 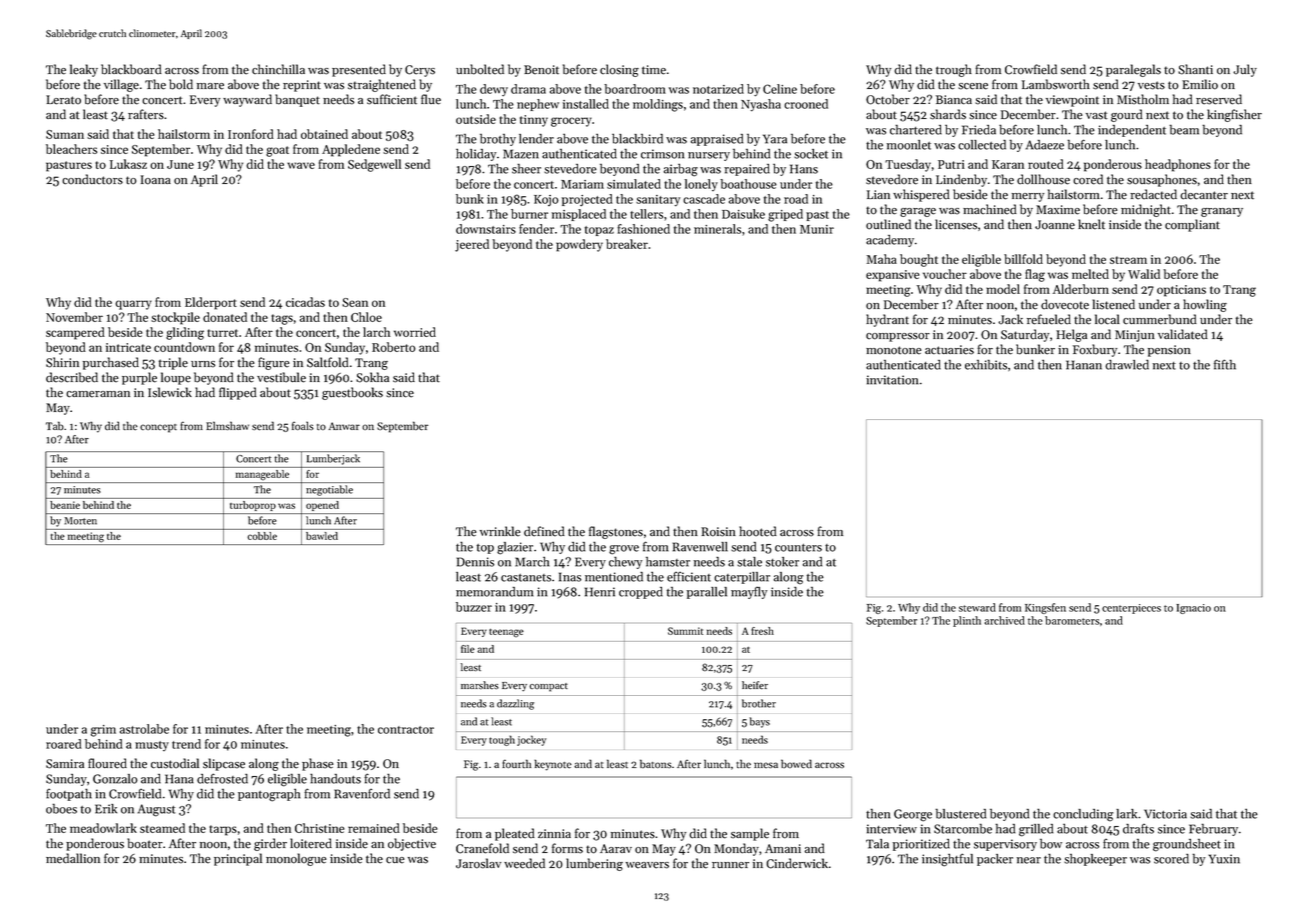 What do you see at coordinates (534, 121) in the image?
I see `tinny` at bounding box center [534, 121].
